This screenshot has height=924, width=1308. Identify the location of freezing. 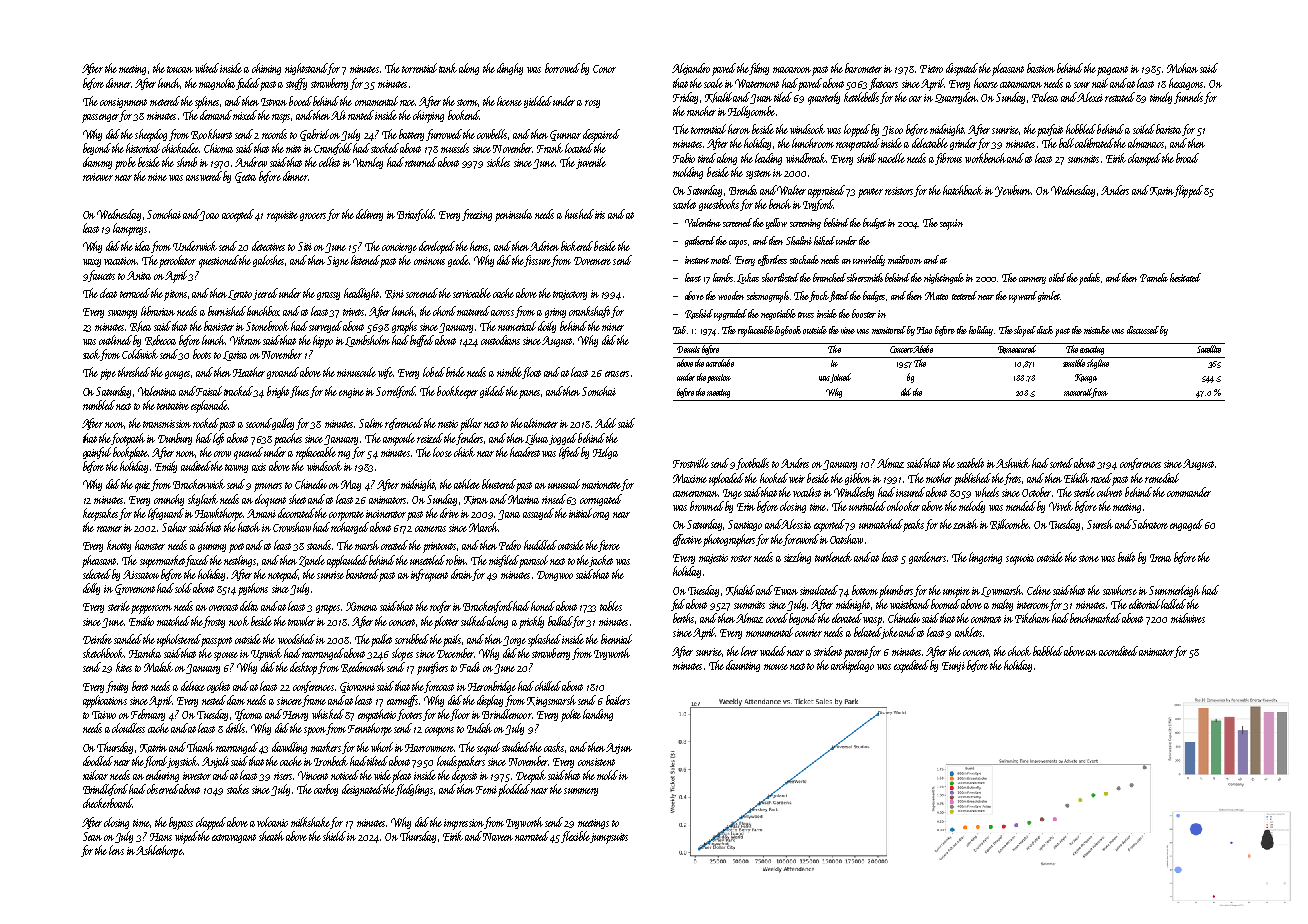
(477, 215).
